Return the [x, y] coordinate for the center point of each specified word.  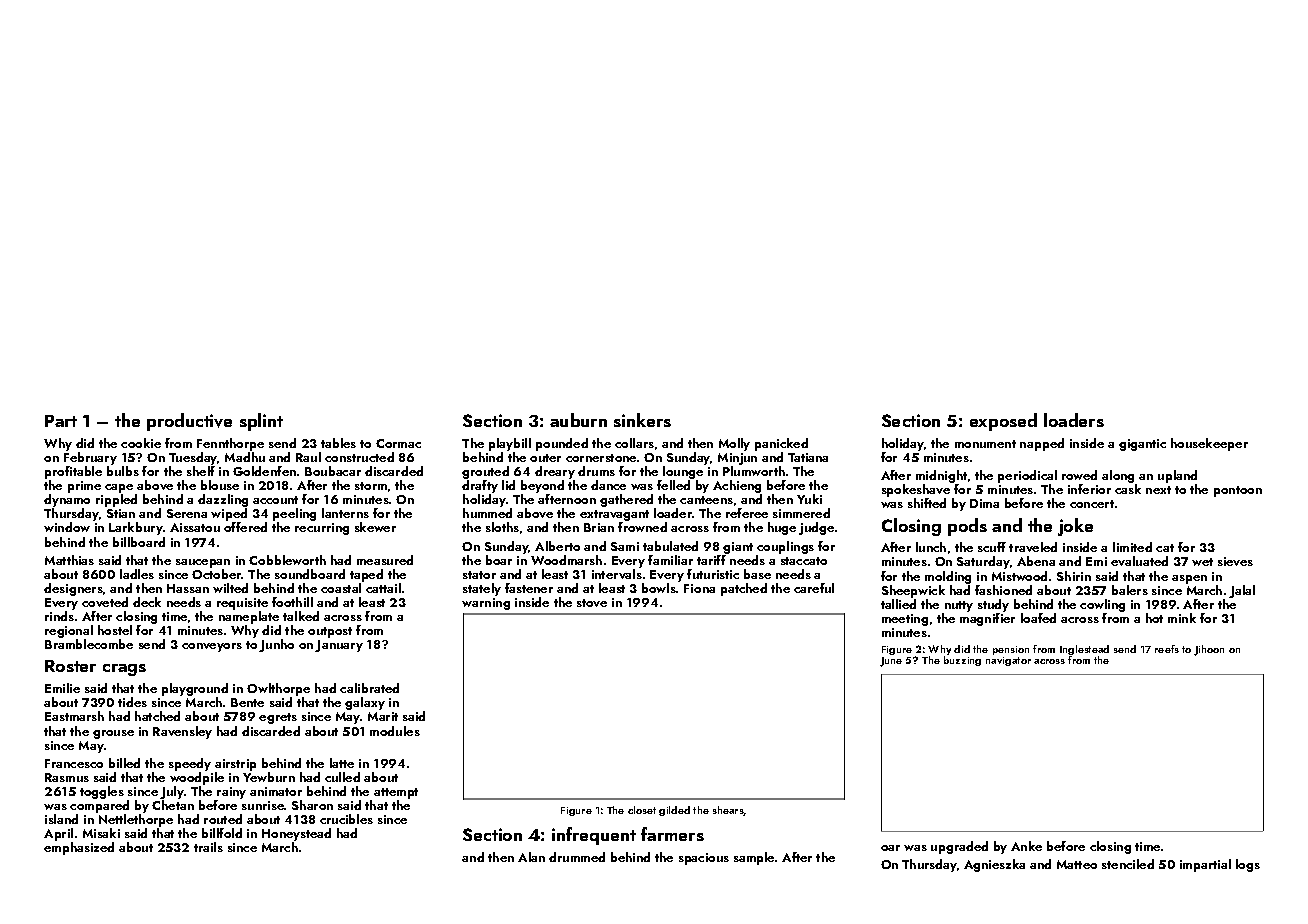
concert [1092, 504]
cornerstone [601, 458]
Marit [383, 716]
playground [195, 689]
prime [84, 487]
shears [728, 811]
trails [208, 847]
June [891, 662]
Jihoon [1209, 650]
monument [985, 444]
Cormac [398, 443]
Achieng [737, 486]
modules [395, 731]
